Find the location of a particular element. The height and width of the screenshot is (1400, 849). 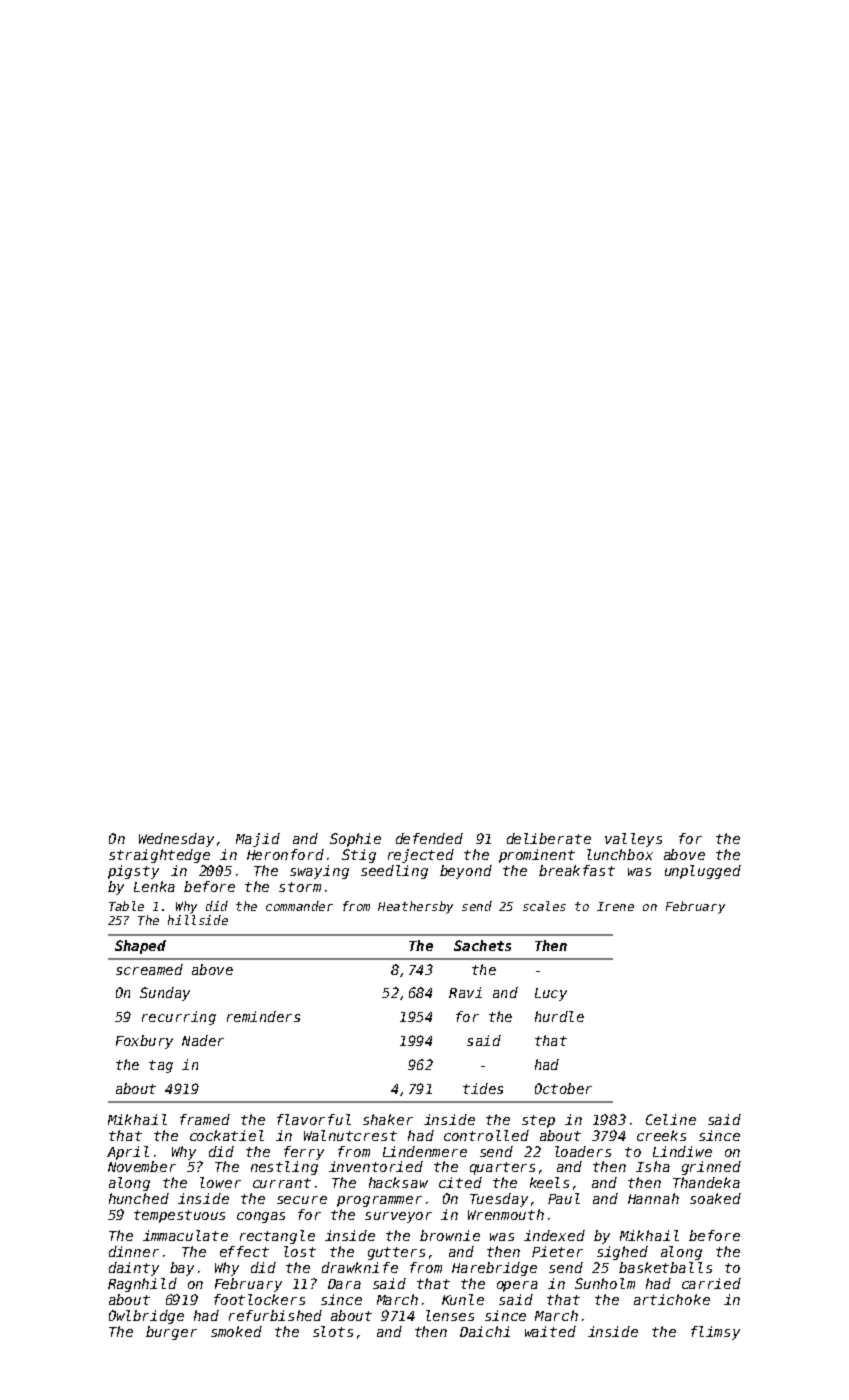

tides is located at coordinates (483, 1088).
